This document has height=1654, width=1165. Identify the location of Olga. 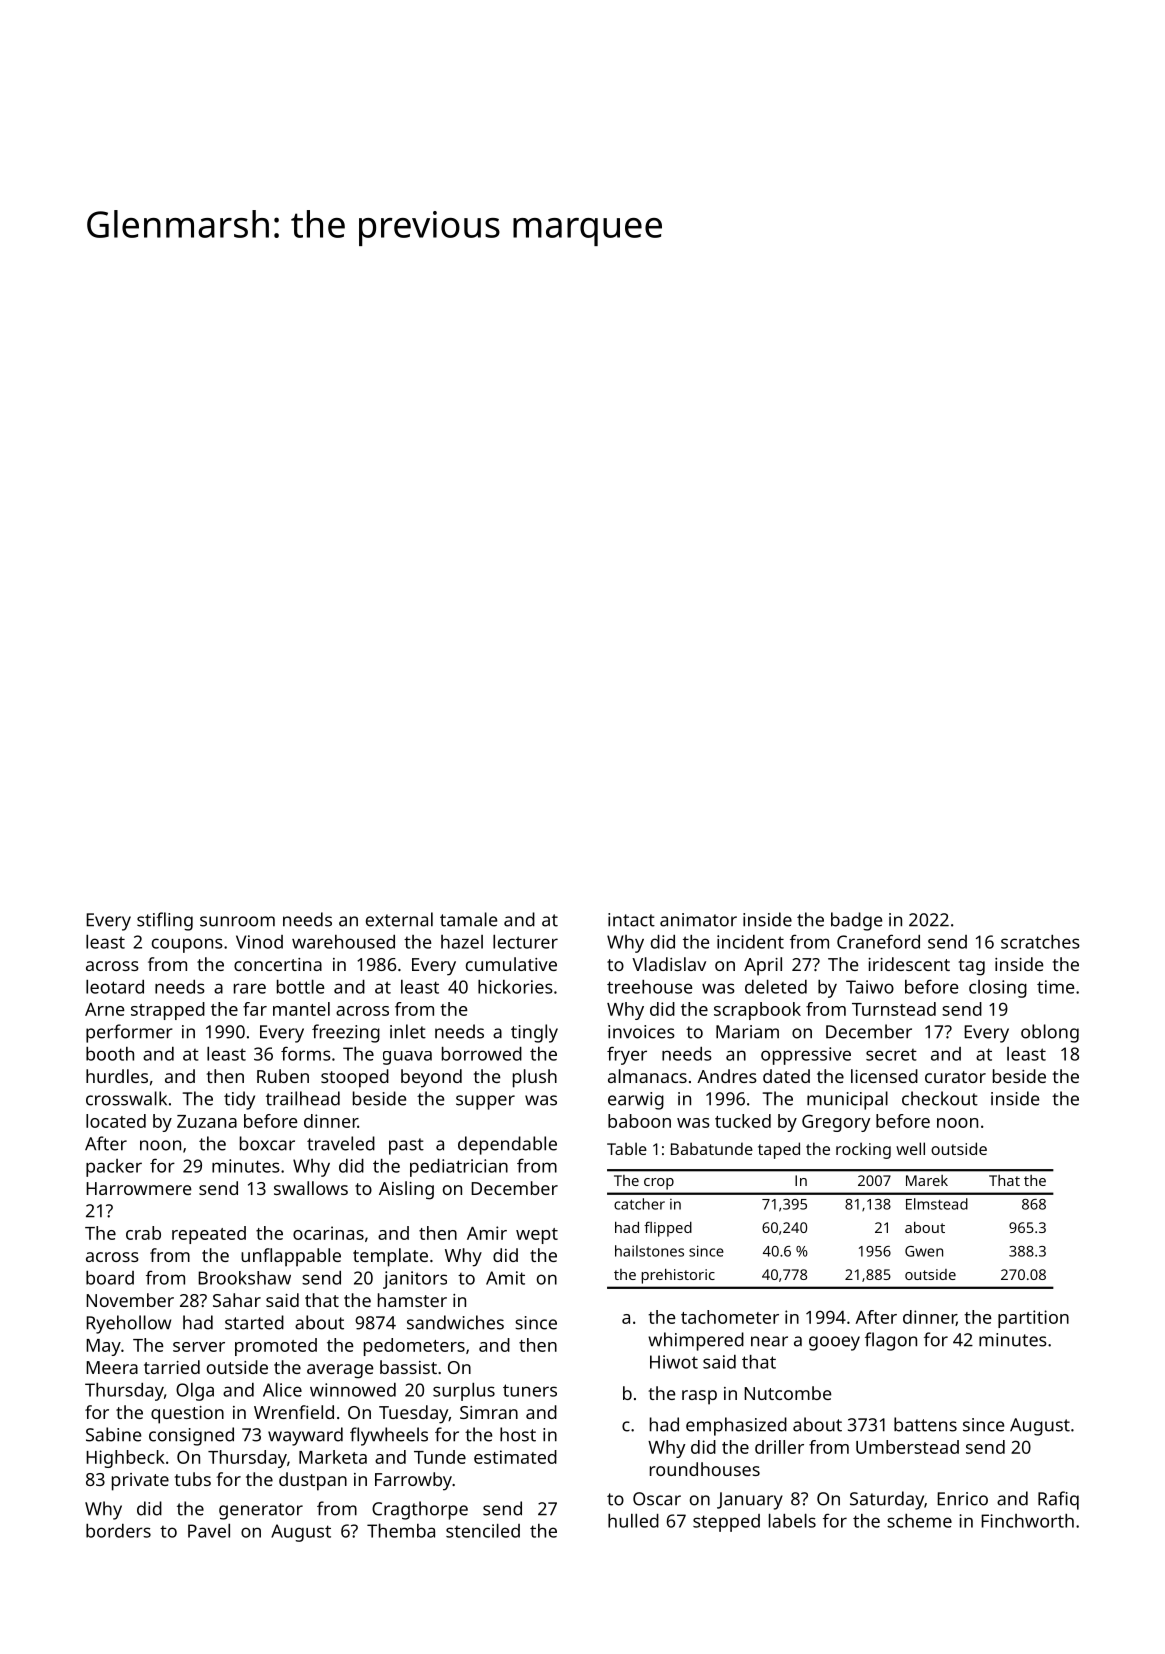
(195, 1392).
